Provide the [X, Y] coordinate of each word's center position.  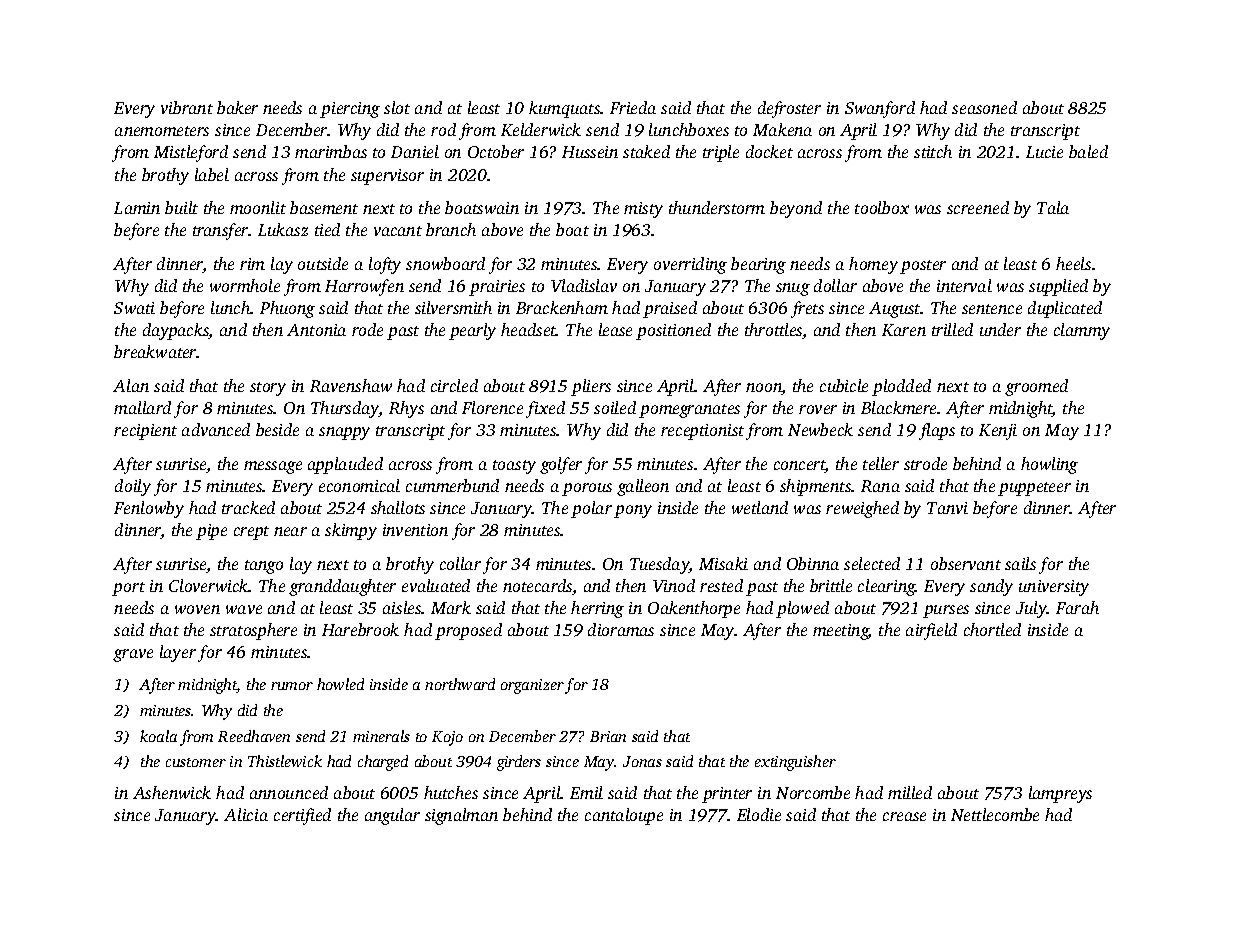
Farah [1077, 607]
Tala [1053, 207]
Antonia [316, 330]
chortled [992, 629]
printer [727, 795]
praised [670, 309]
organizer [532, 686]
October [496, 151]
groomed [1036, 387]
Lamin [137, 208]
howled [340, 684]
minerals [381, 736]
